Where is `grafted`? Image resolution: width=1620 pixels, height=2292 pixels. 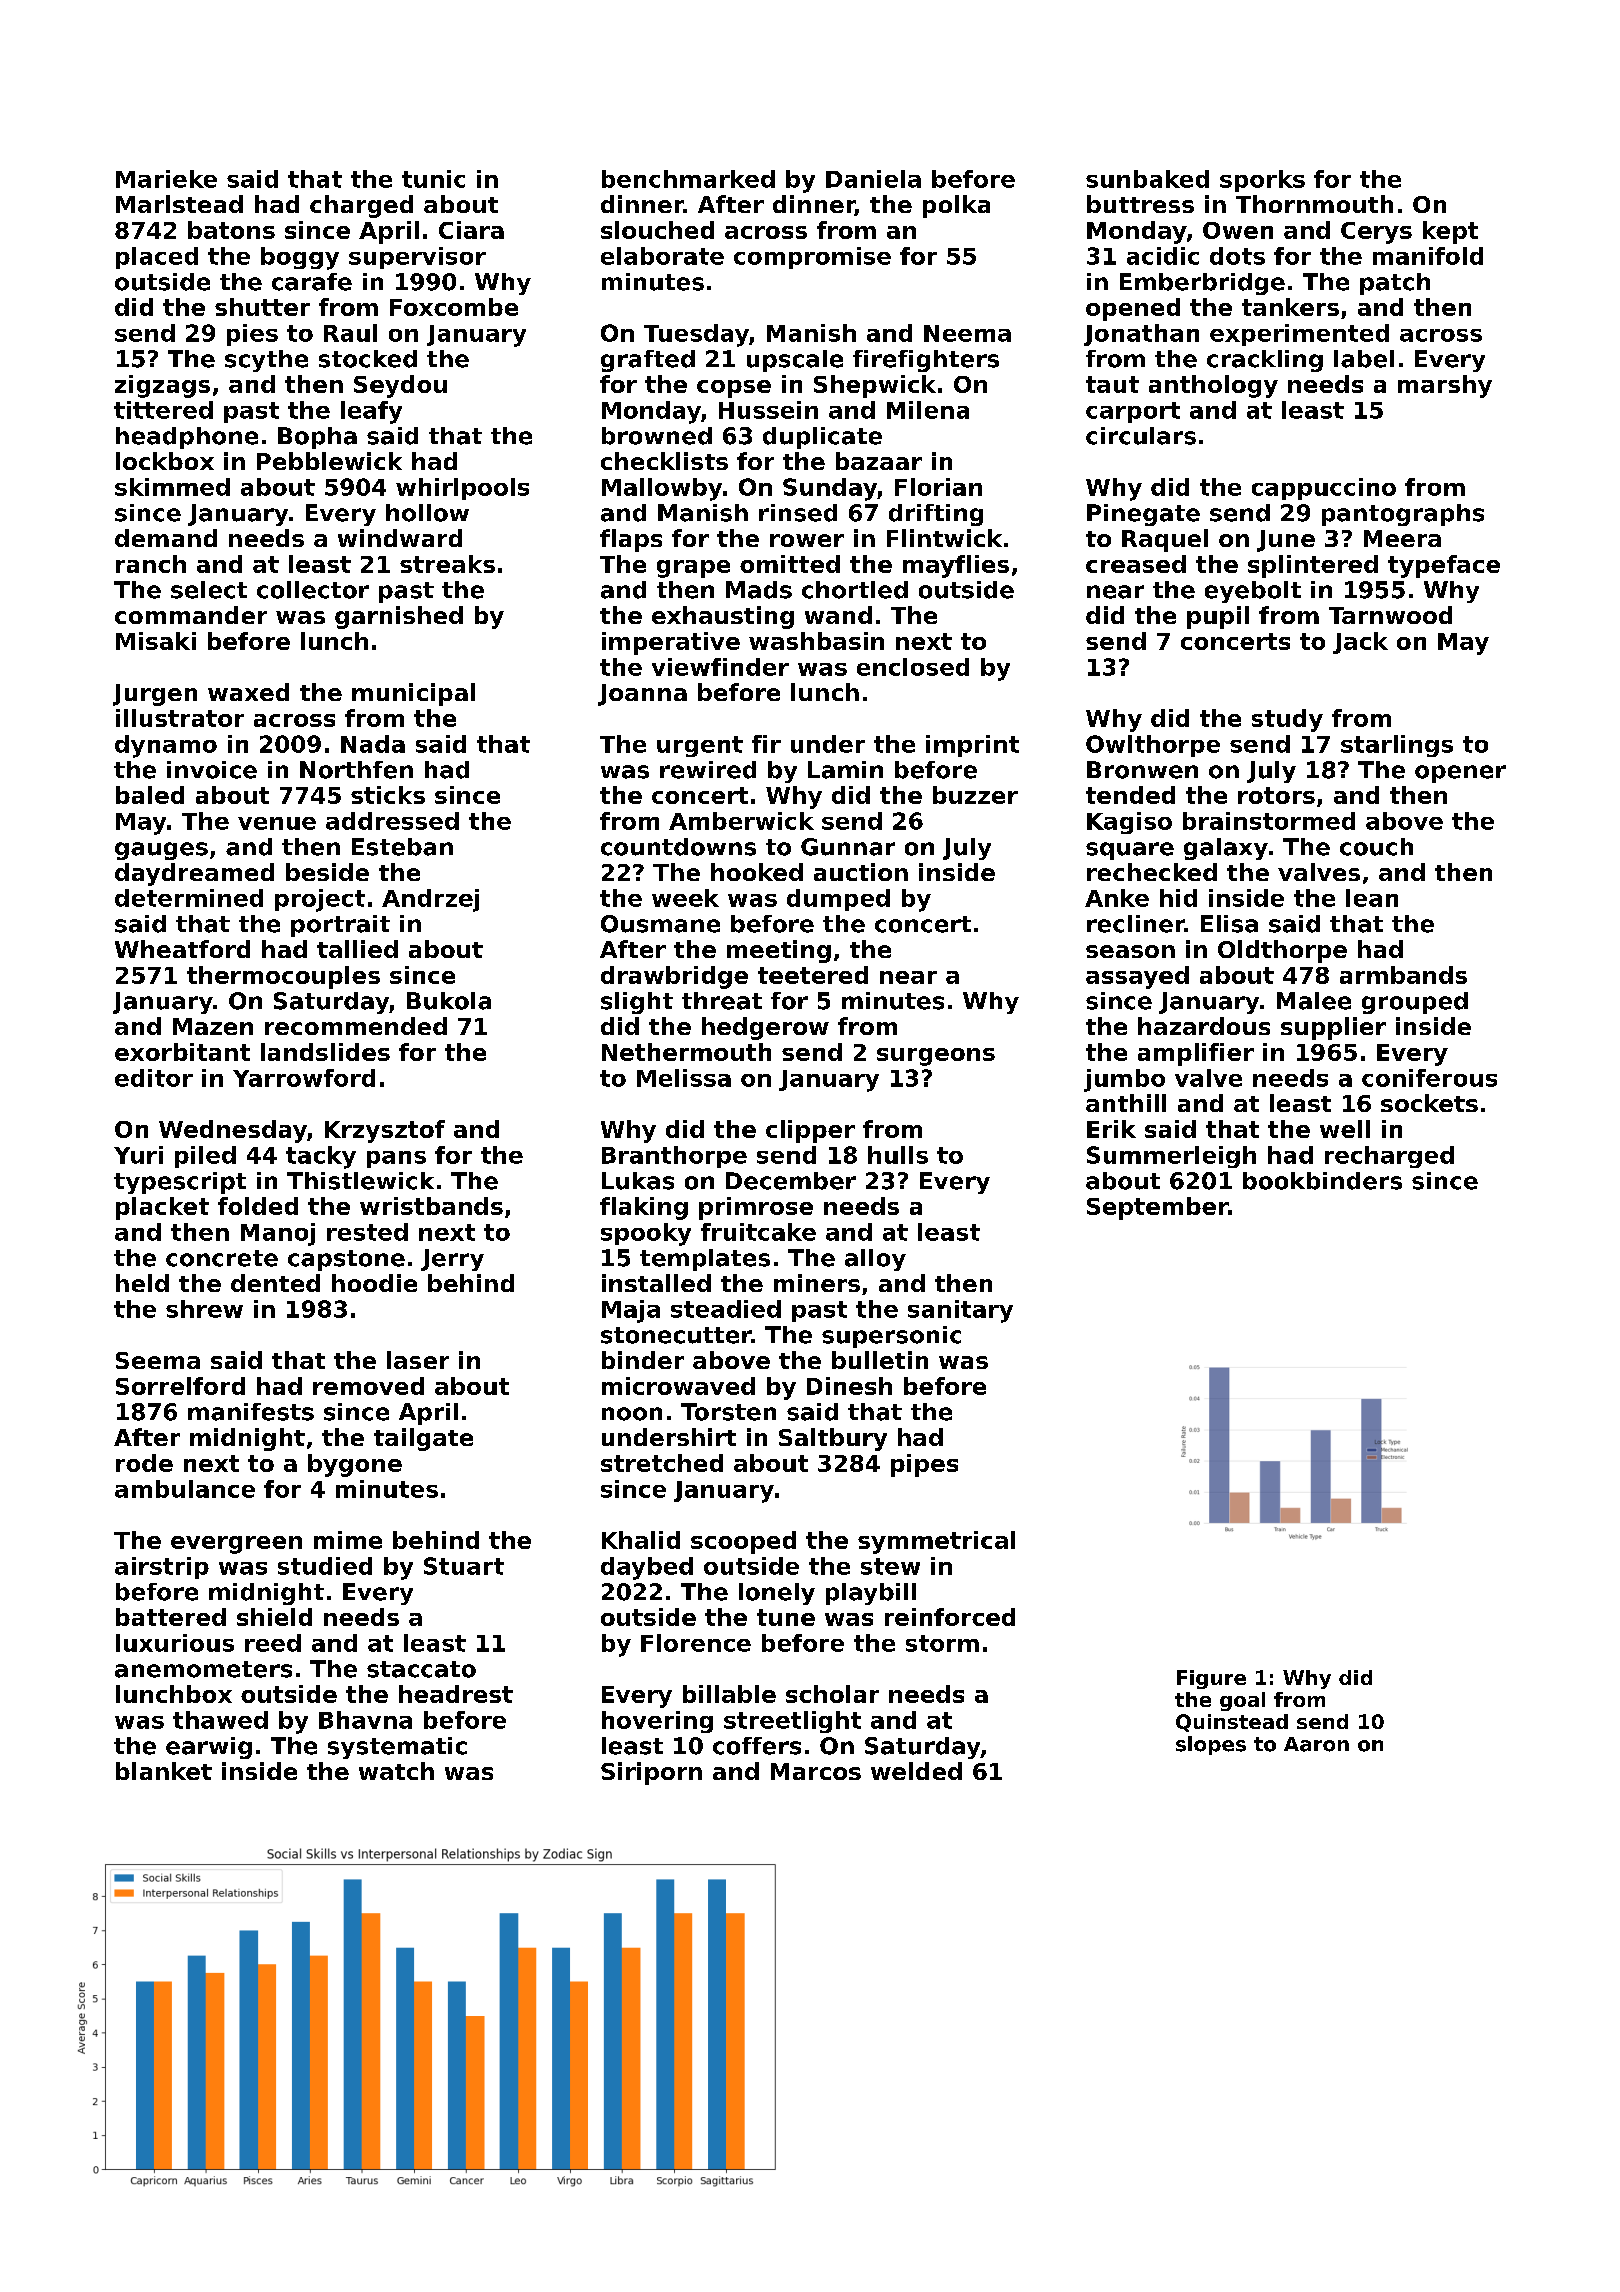
grafted is located at coordinates (648, 361).
